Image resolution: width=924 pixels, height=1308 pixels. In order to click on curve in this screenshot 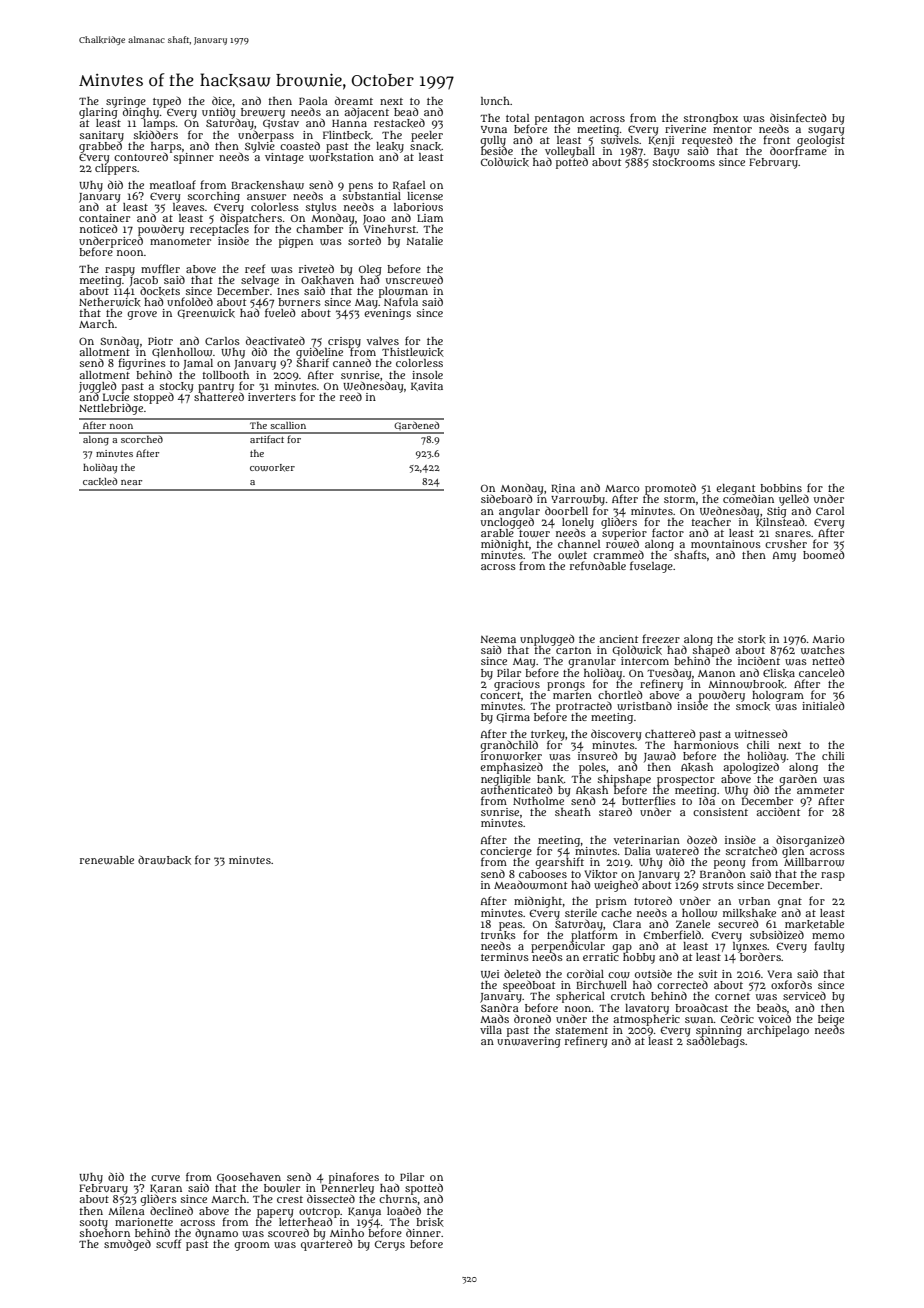, I will do `click(165, 1178)`.
